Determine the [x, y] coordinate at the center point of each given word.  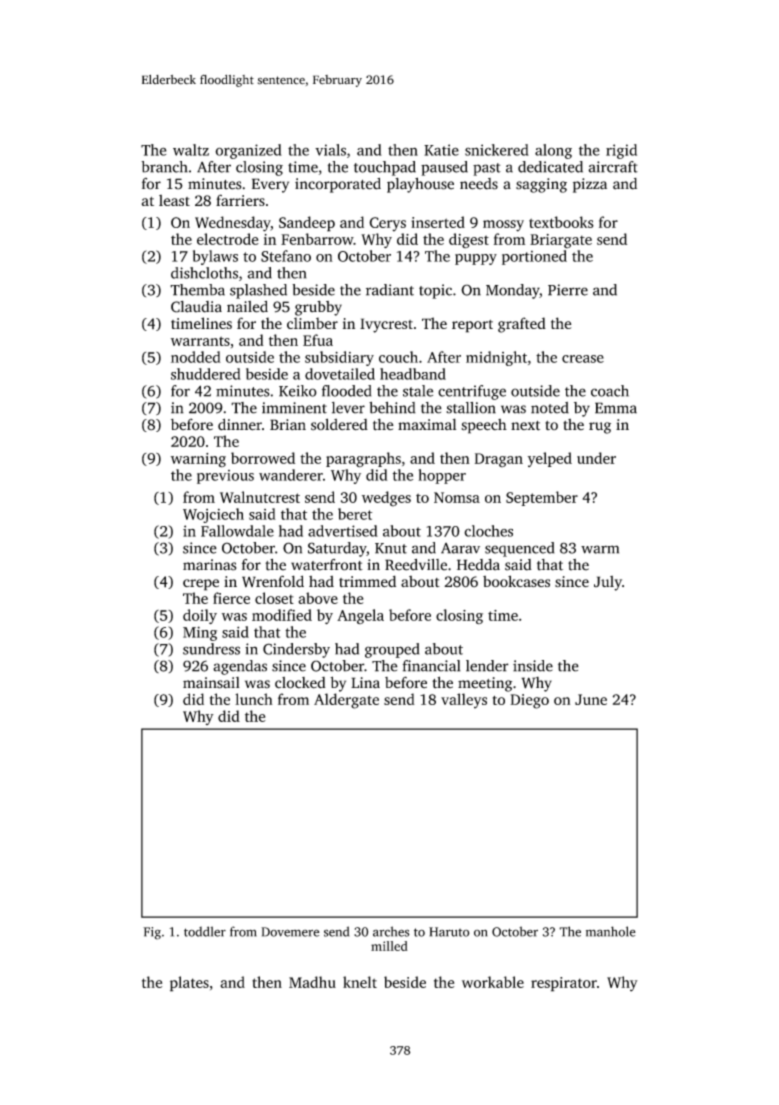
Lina [365, 682]
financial [432, 666]
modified [282, 615]
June [591, 699]
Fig [152, 933]
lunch [254, 699]
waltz [191, 150]
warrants [200, 341]
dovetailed [340, 374]
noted [550, 408]
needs [479, 184]
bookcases [516, 581]
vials [330, 150]
